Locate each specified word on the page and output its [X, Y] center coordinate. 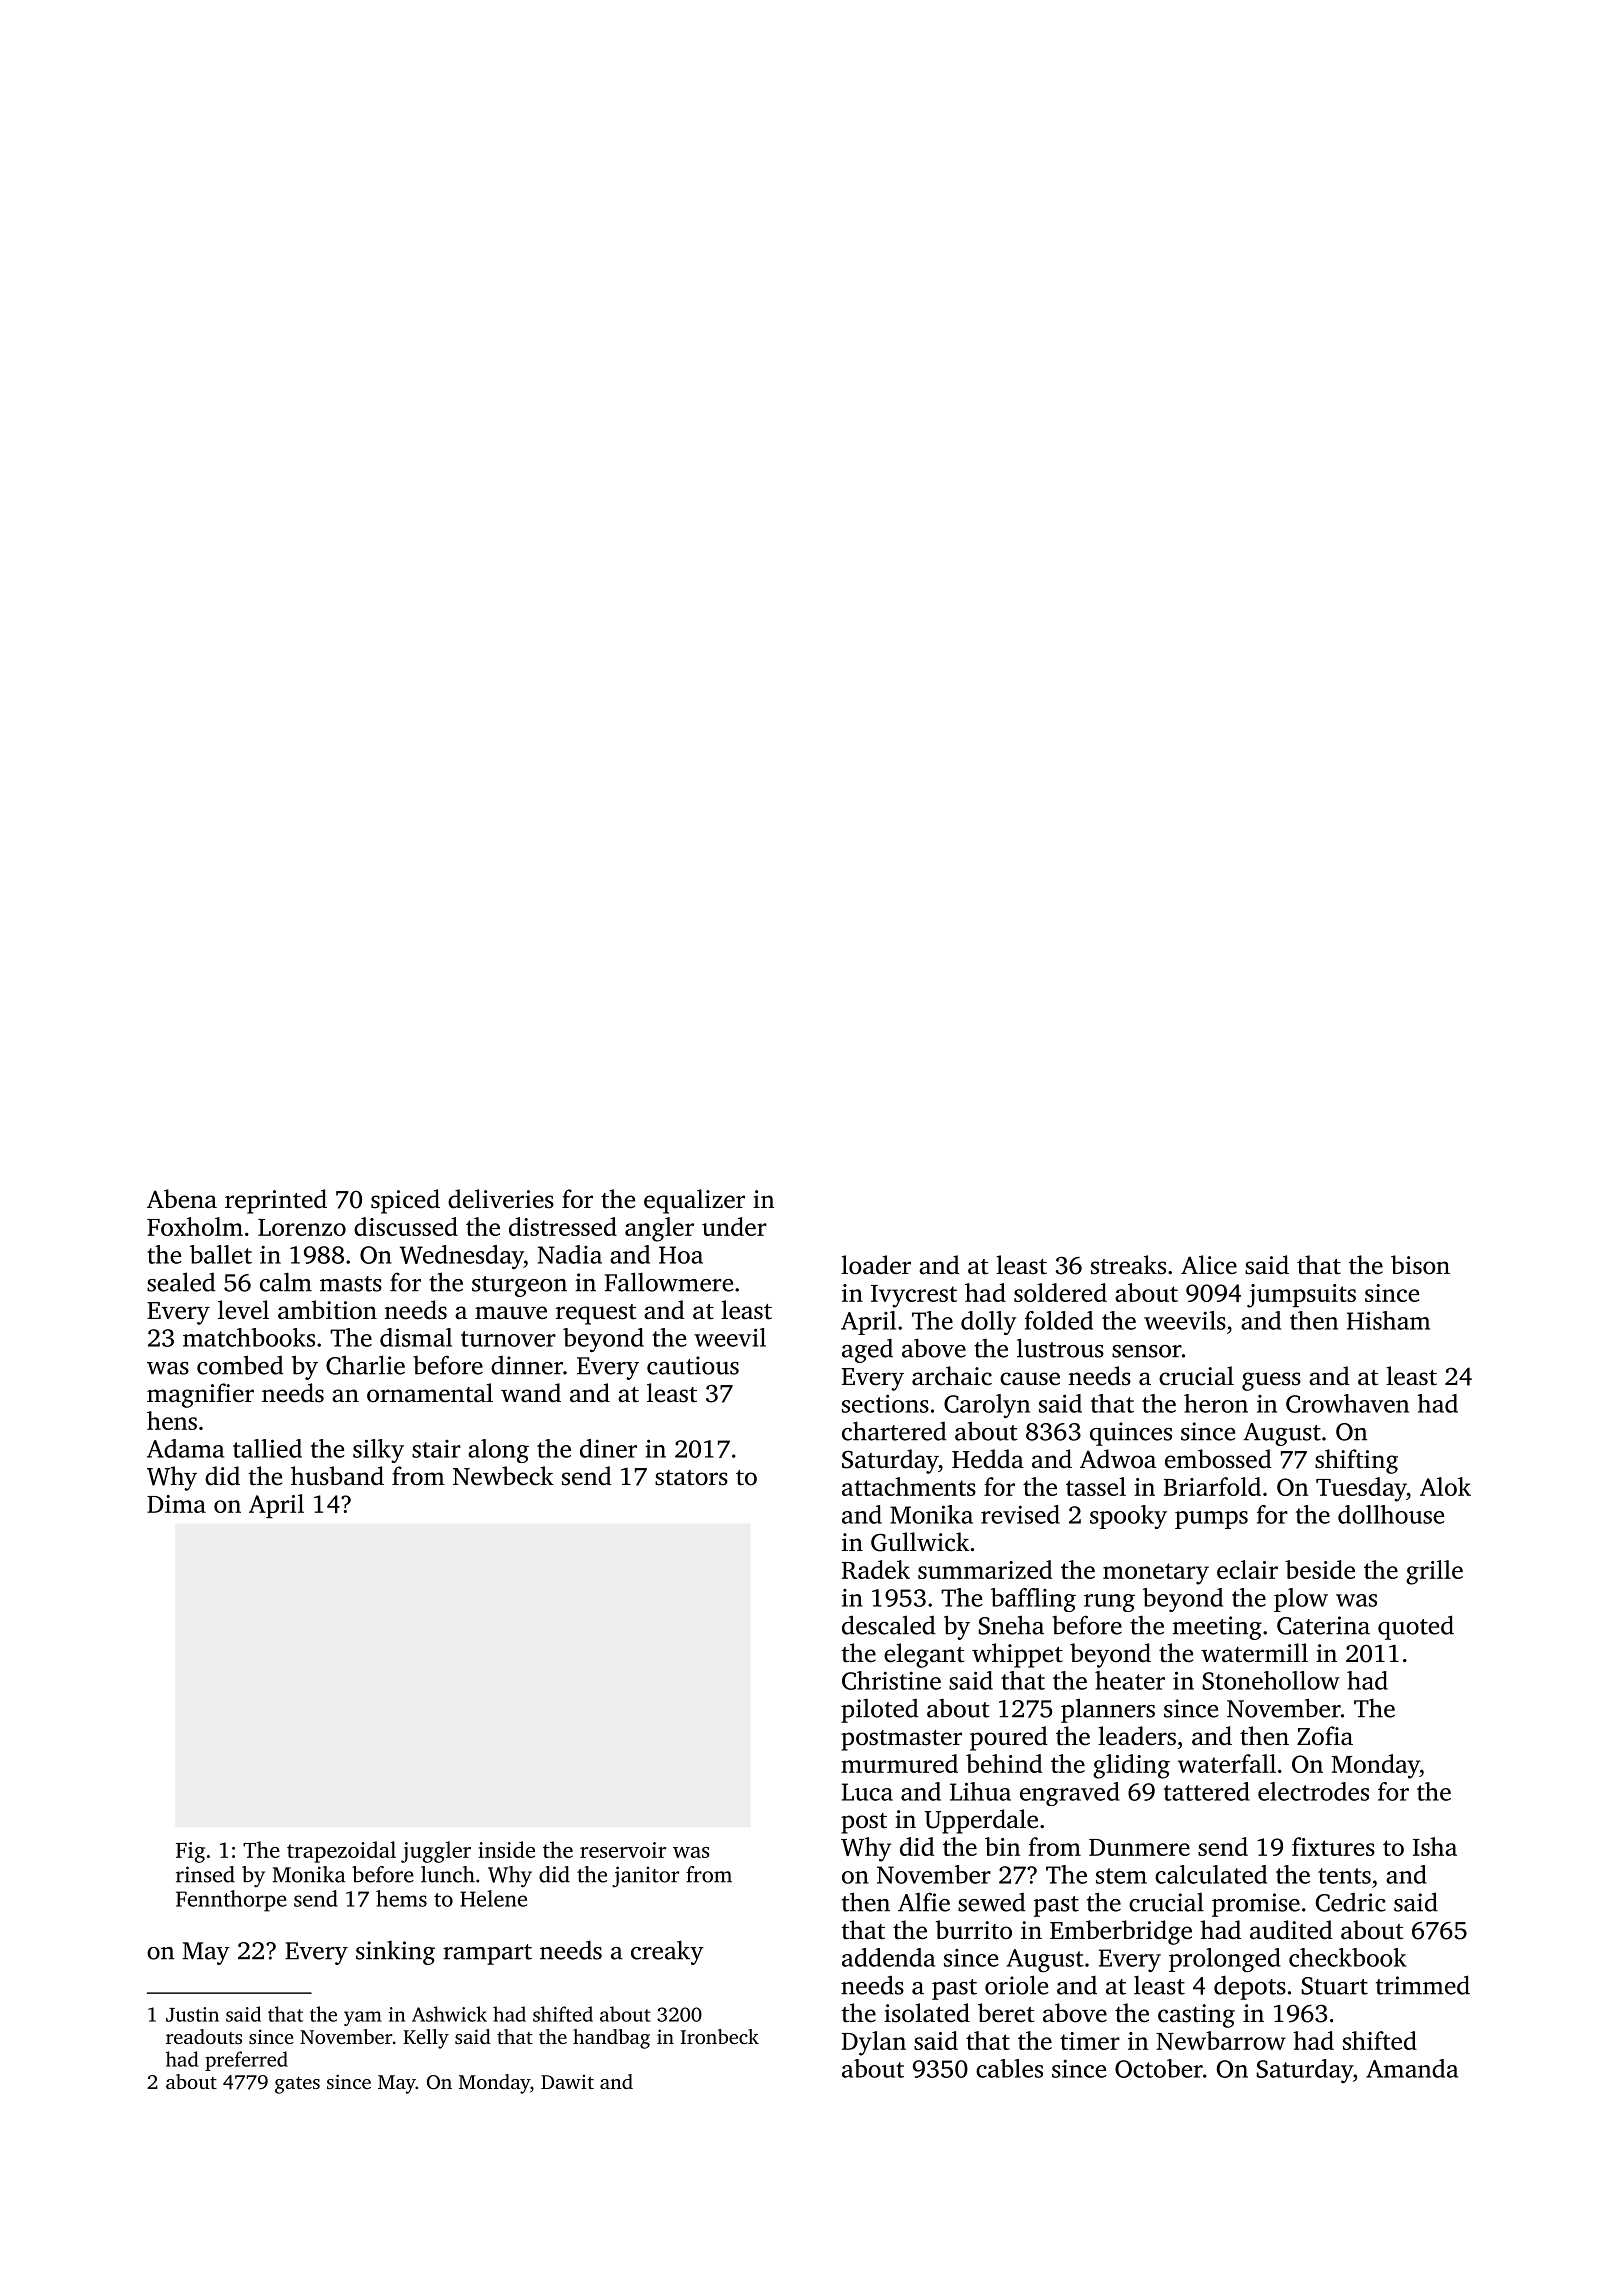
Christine [891, 1680]
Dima [176, 1504]
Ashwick [449, 2014]
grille [1434, 1572]
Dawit [567, 2081]
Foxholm [195, 1226]
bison [1420, 1265]
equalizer [694, 1201]
